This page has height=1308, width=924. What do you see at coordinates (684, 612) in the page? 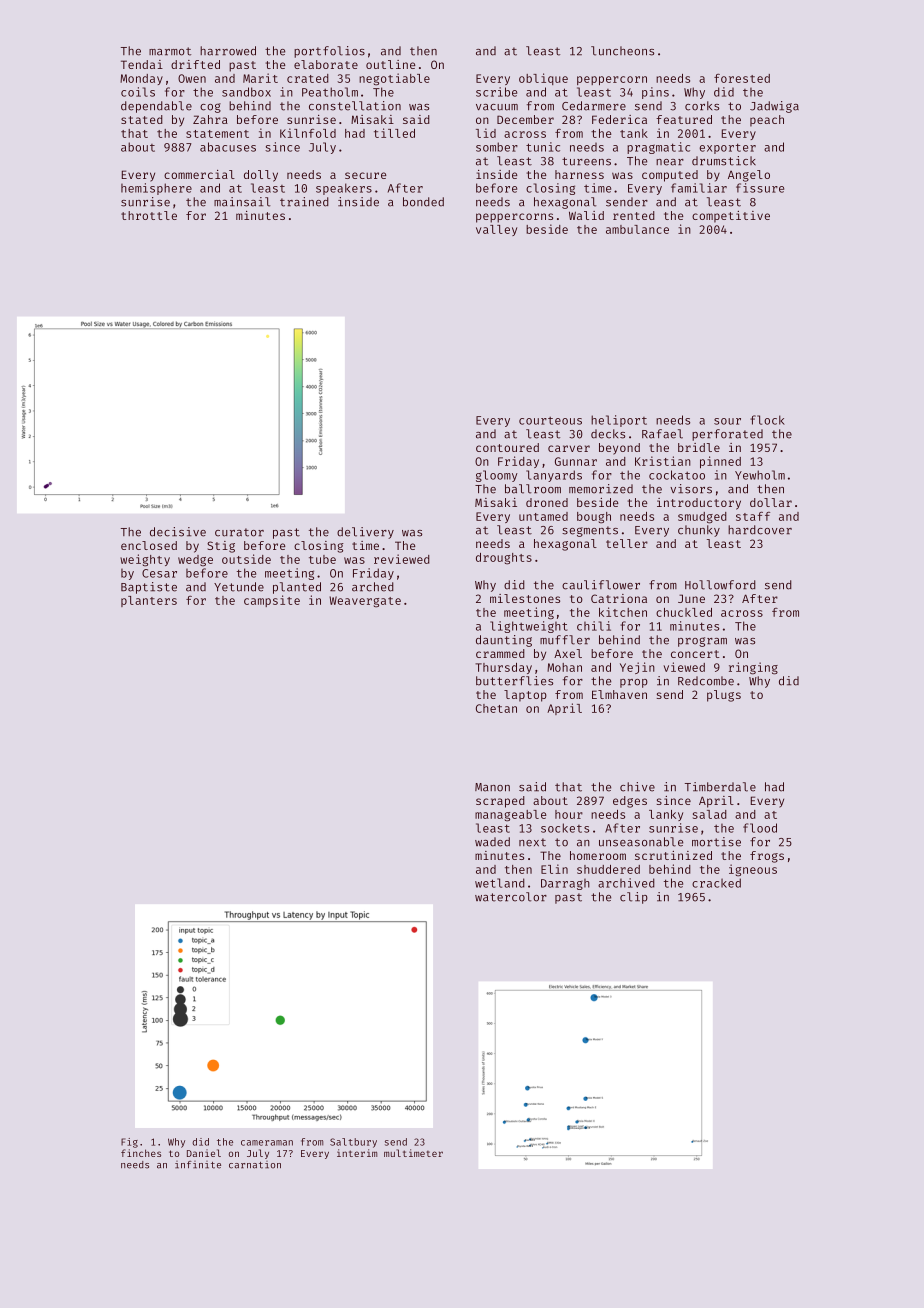
I see `chuckled` at bounding box center [684, 612].
